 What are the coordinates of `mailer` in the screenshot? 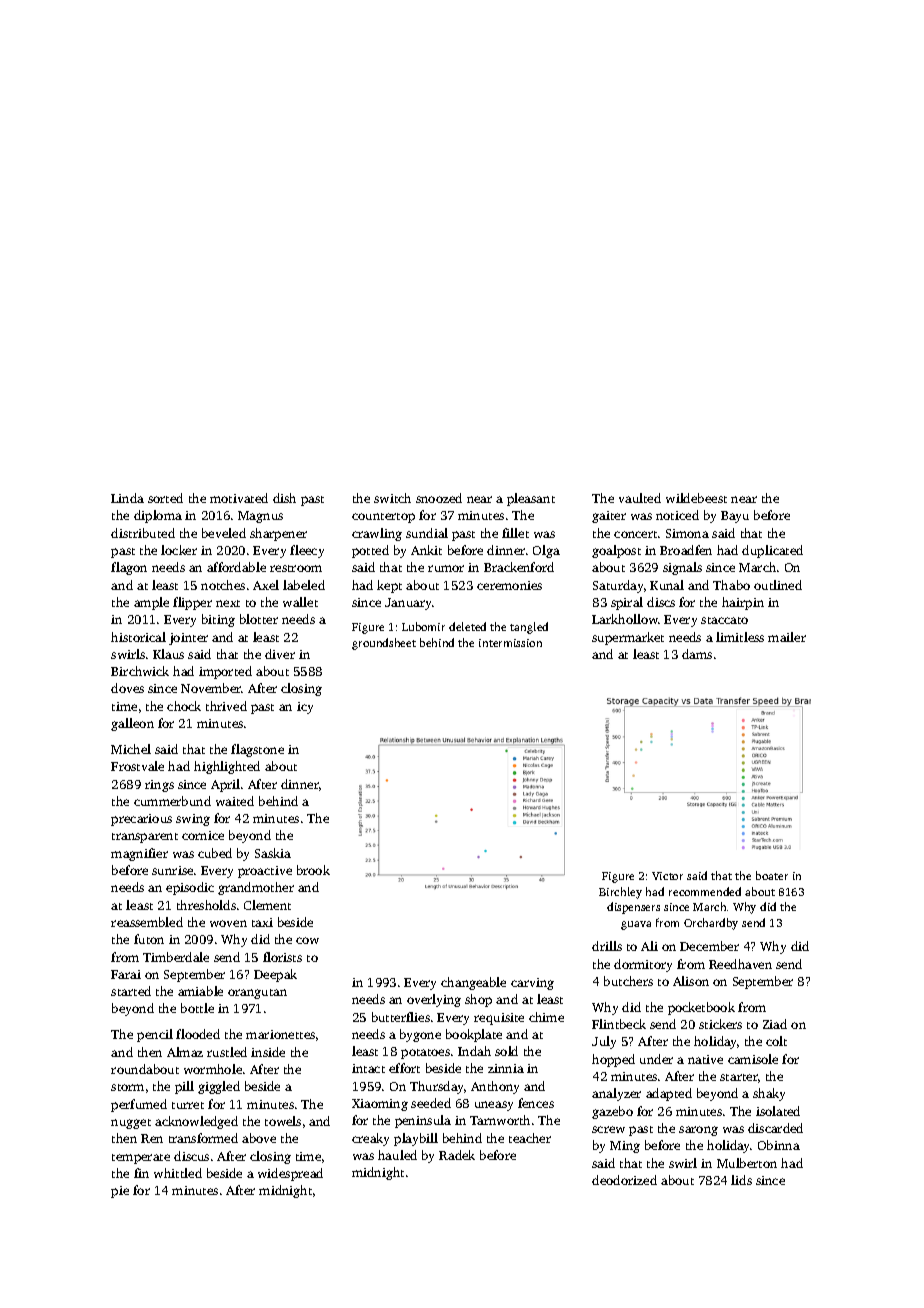 It's located at (787, 637).
